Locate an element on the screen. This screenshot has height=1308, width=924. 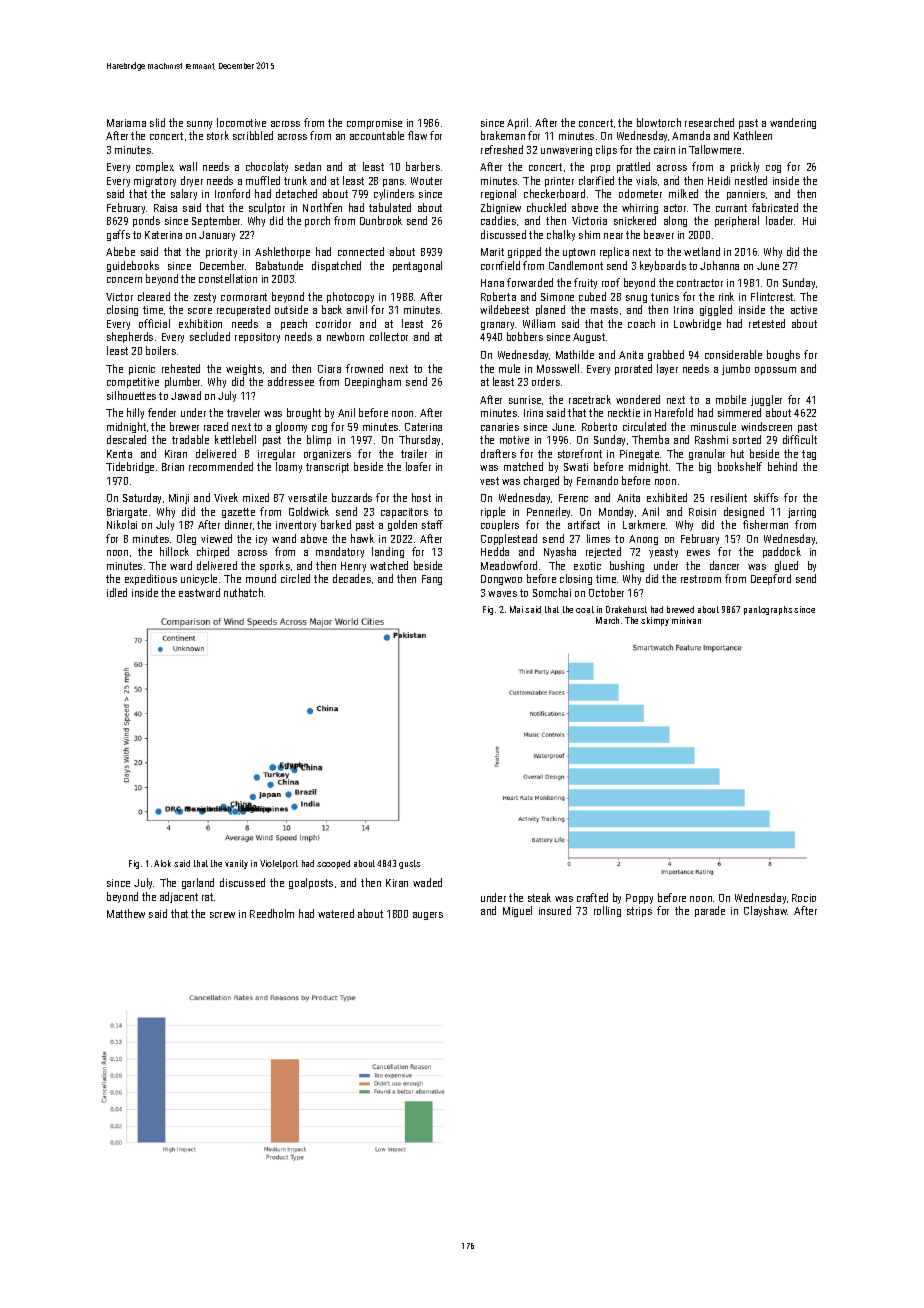
Mai is located at coordinates (516, 609).
